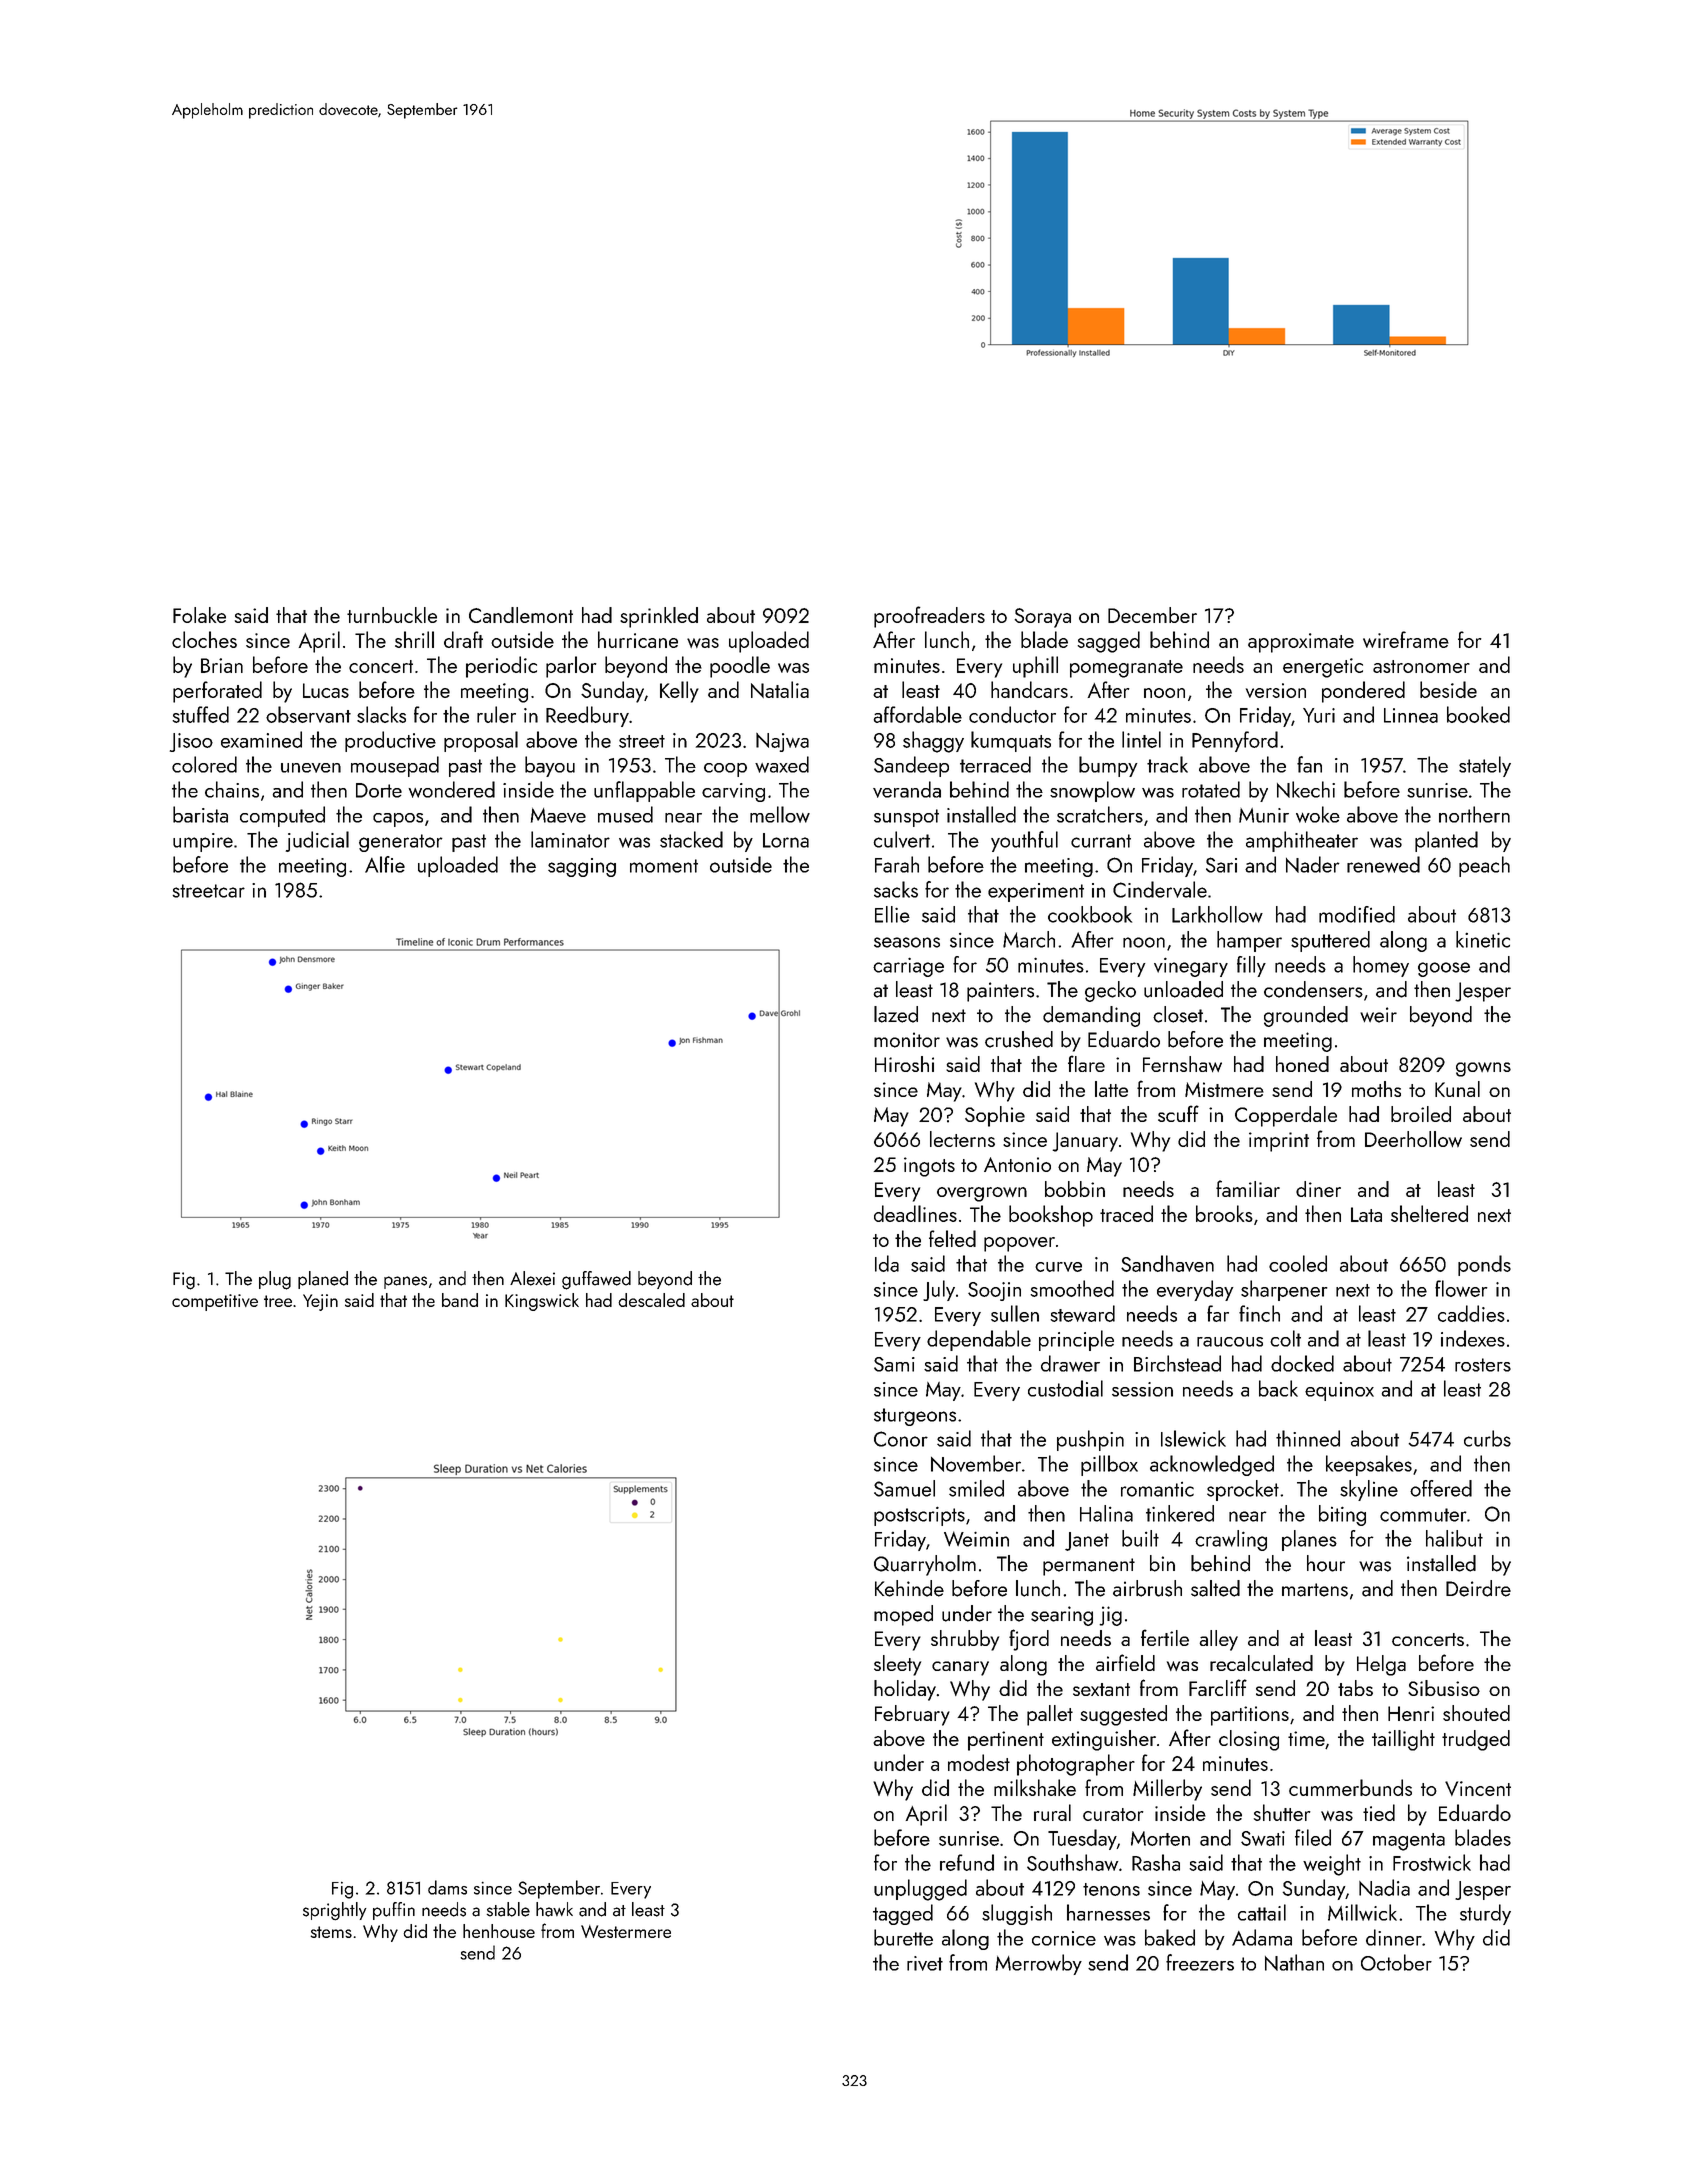 Image resolution: width=1683 pixels, height=2178 pixels. Describe the element at coordinates (405, 1282) in the document. I see `panes` at that location.
